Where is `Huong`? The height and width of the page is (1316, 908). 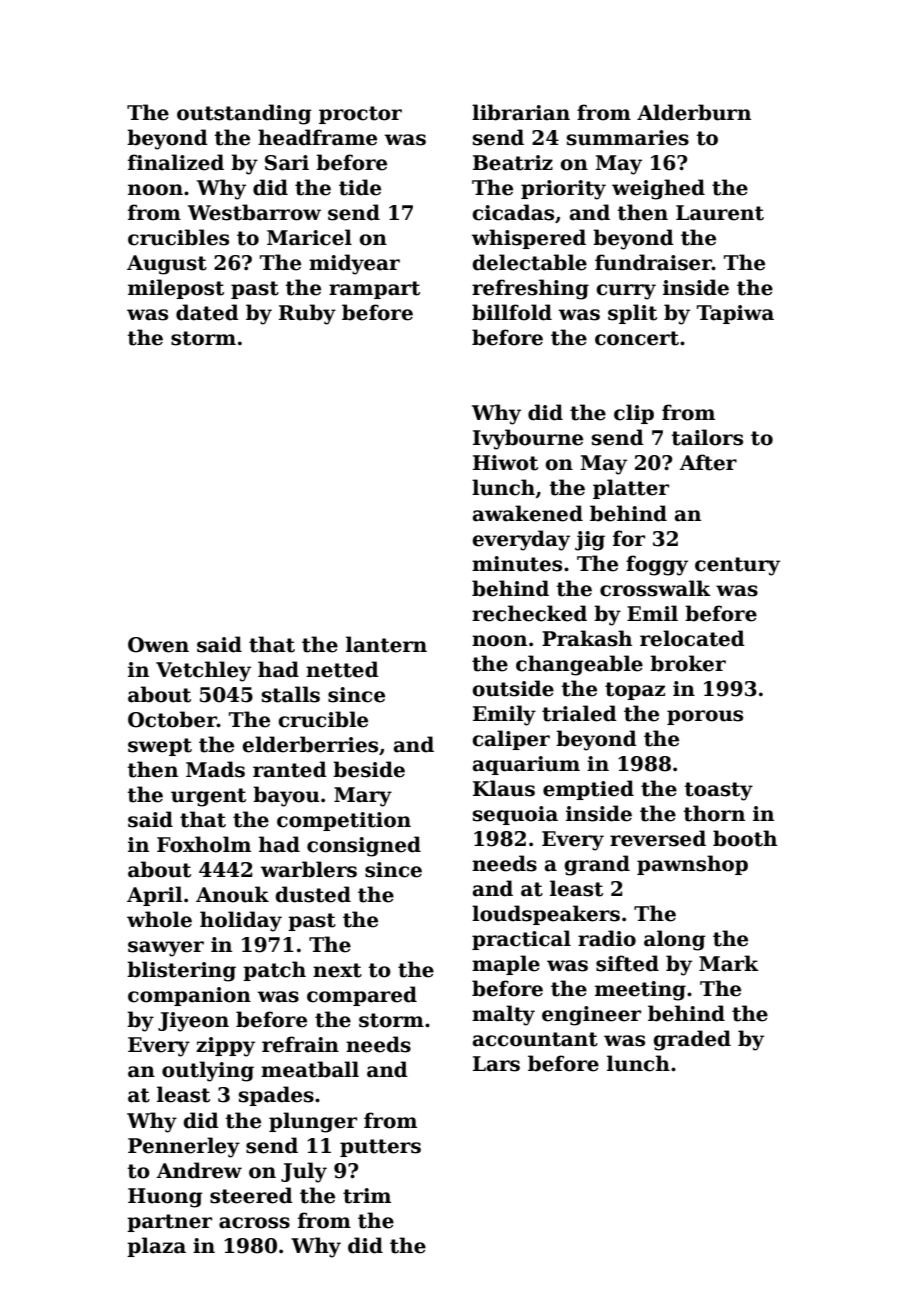
Huong is located at coordinates (165, 1198).
